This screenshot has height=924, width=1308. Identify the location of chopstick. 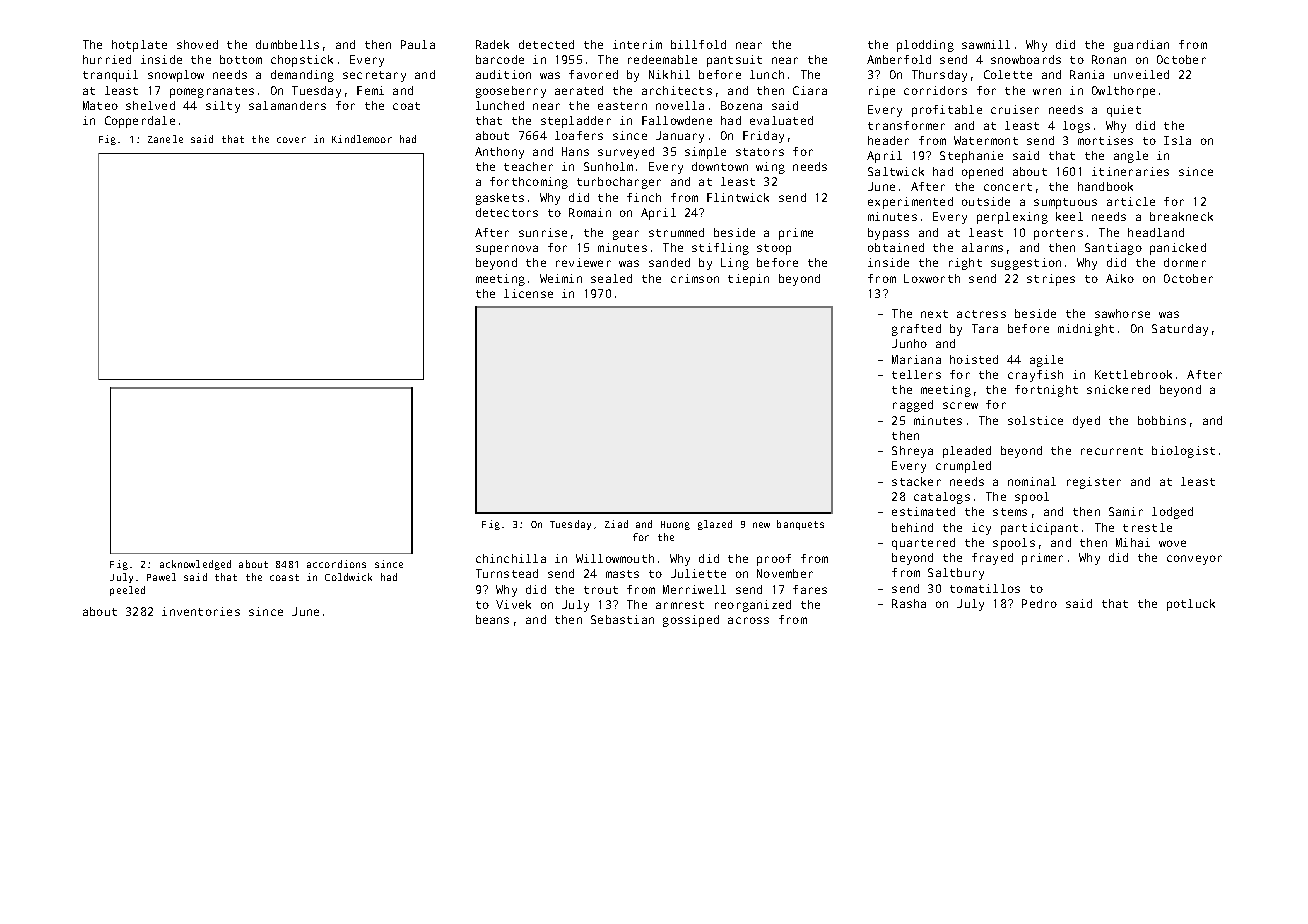
(302, 61).
